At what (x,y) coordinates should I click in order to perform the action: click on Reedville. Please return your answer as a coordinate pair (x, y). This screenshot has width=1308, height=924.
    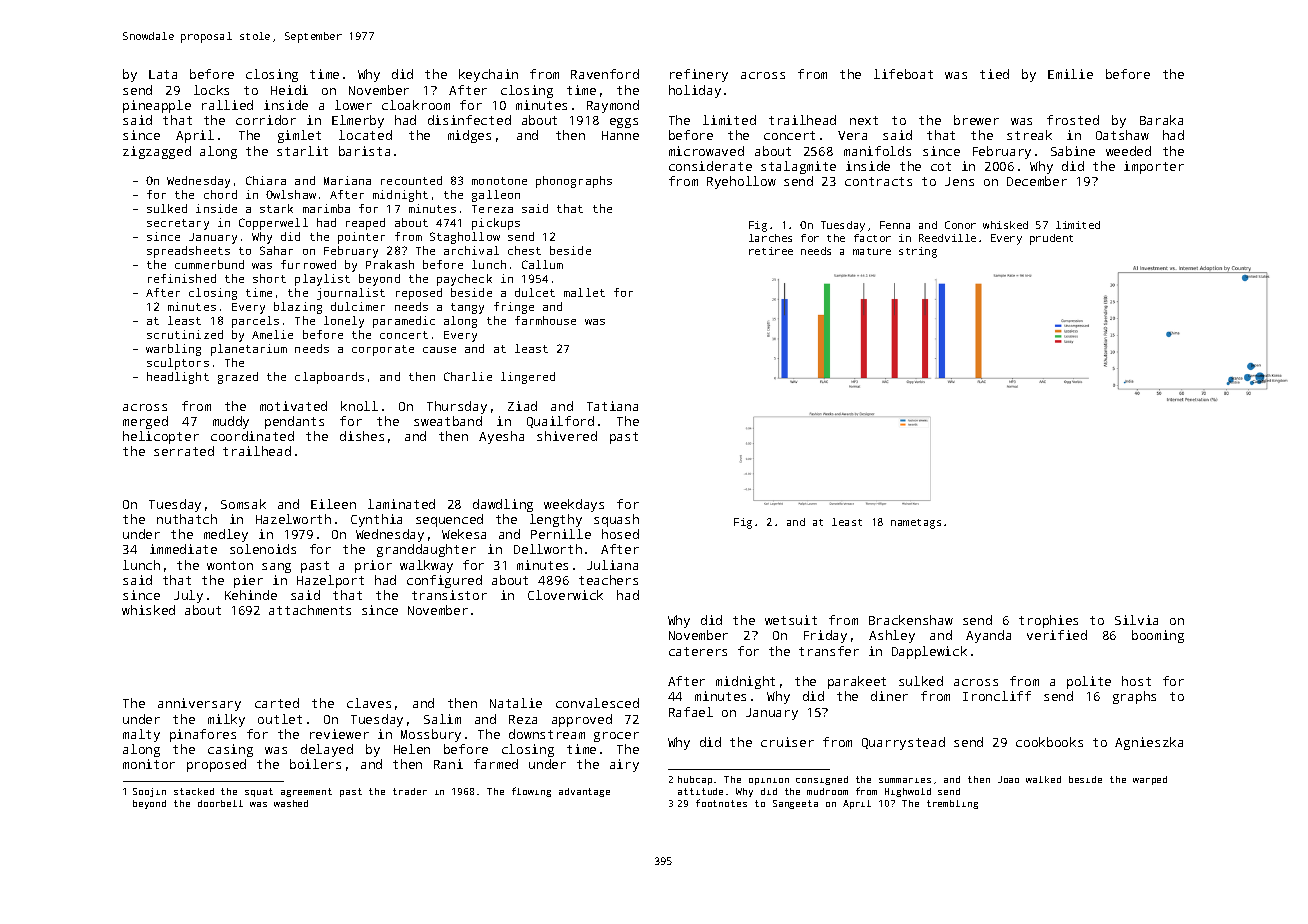
    Looking at the image, I should click on (947, 238).
